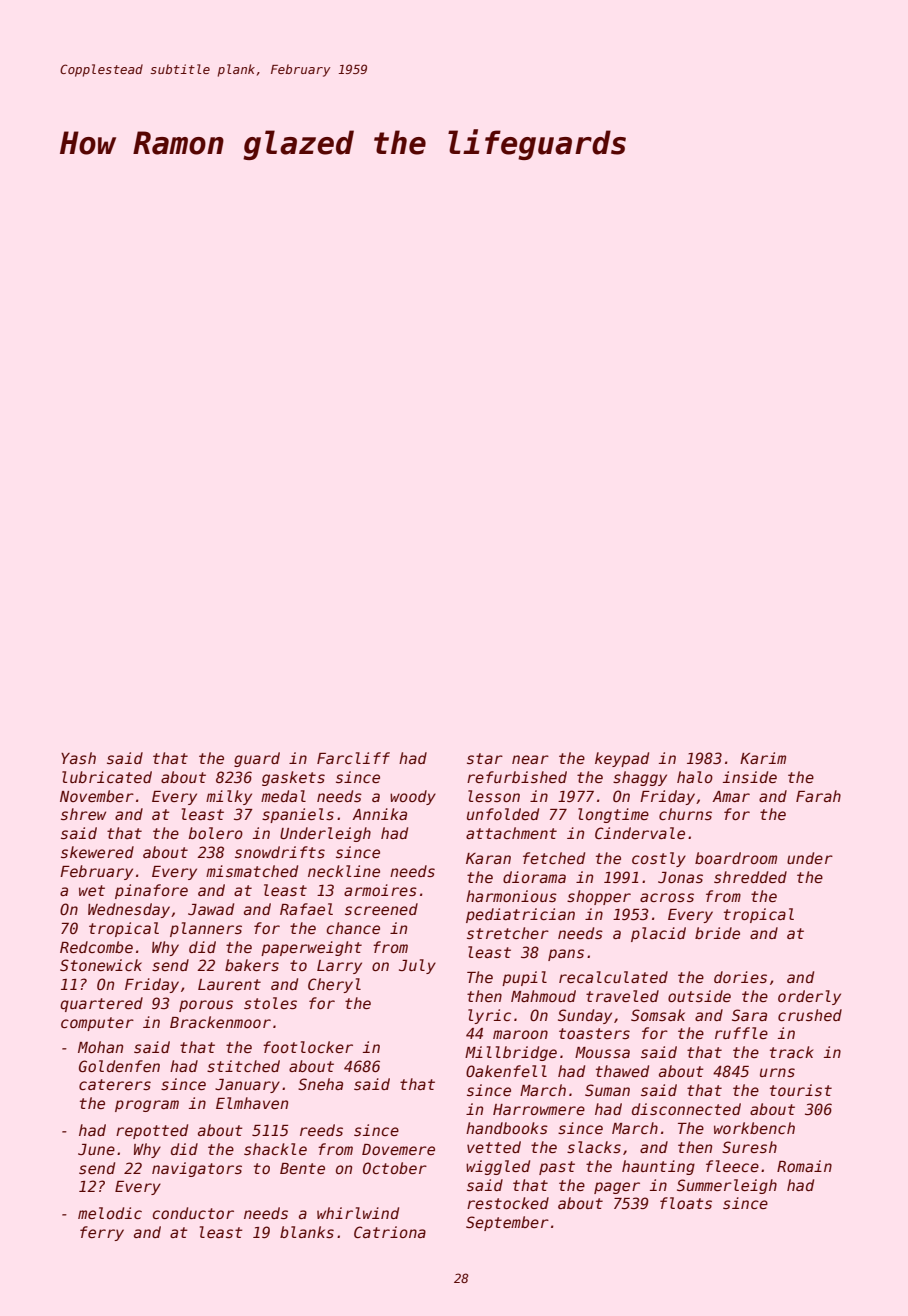 This document has height=1316, width=908. I want to click on Yash, so click(78, 758).
